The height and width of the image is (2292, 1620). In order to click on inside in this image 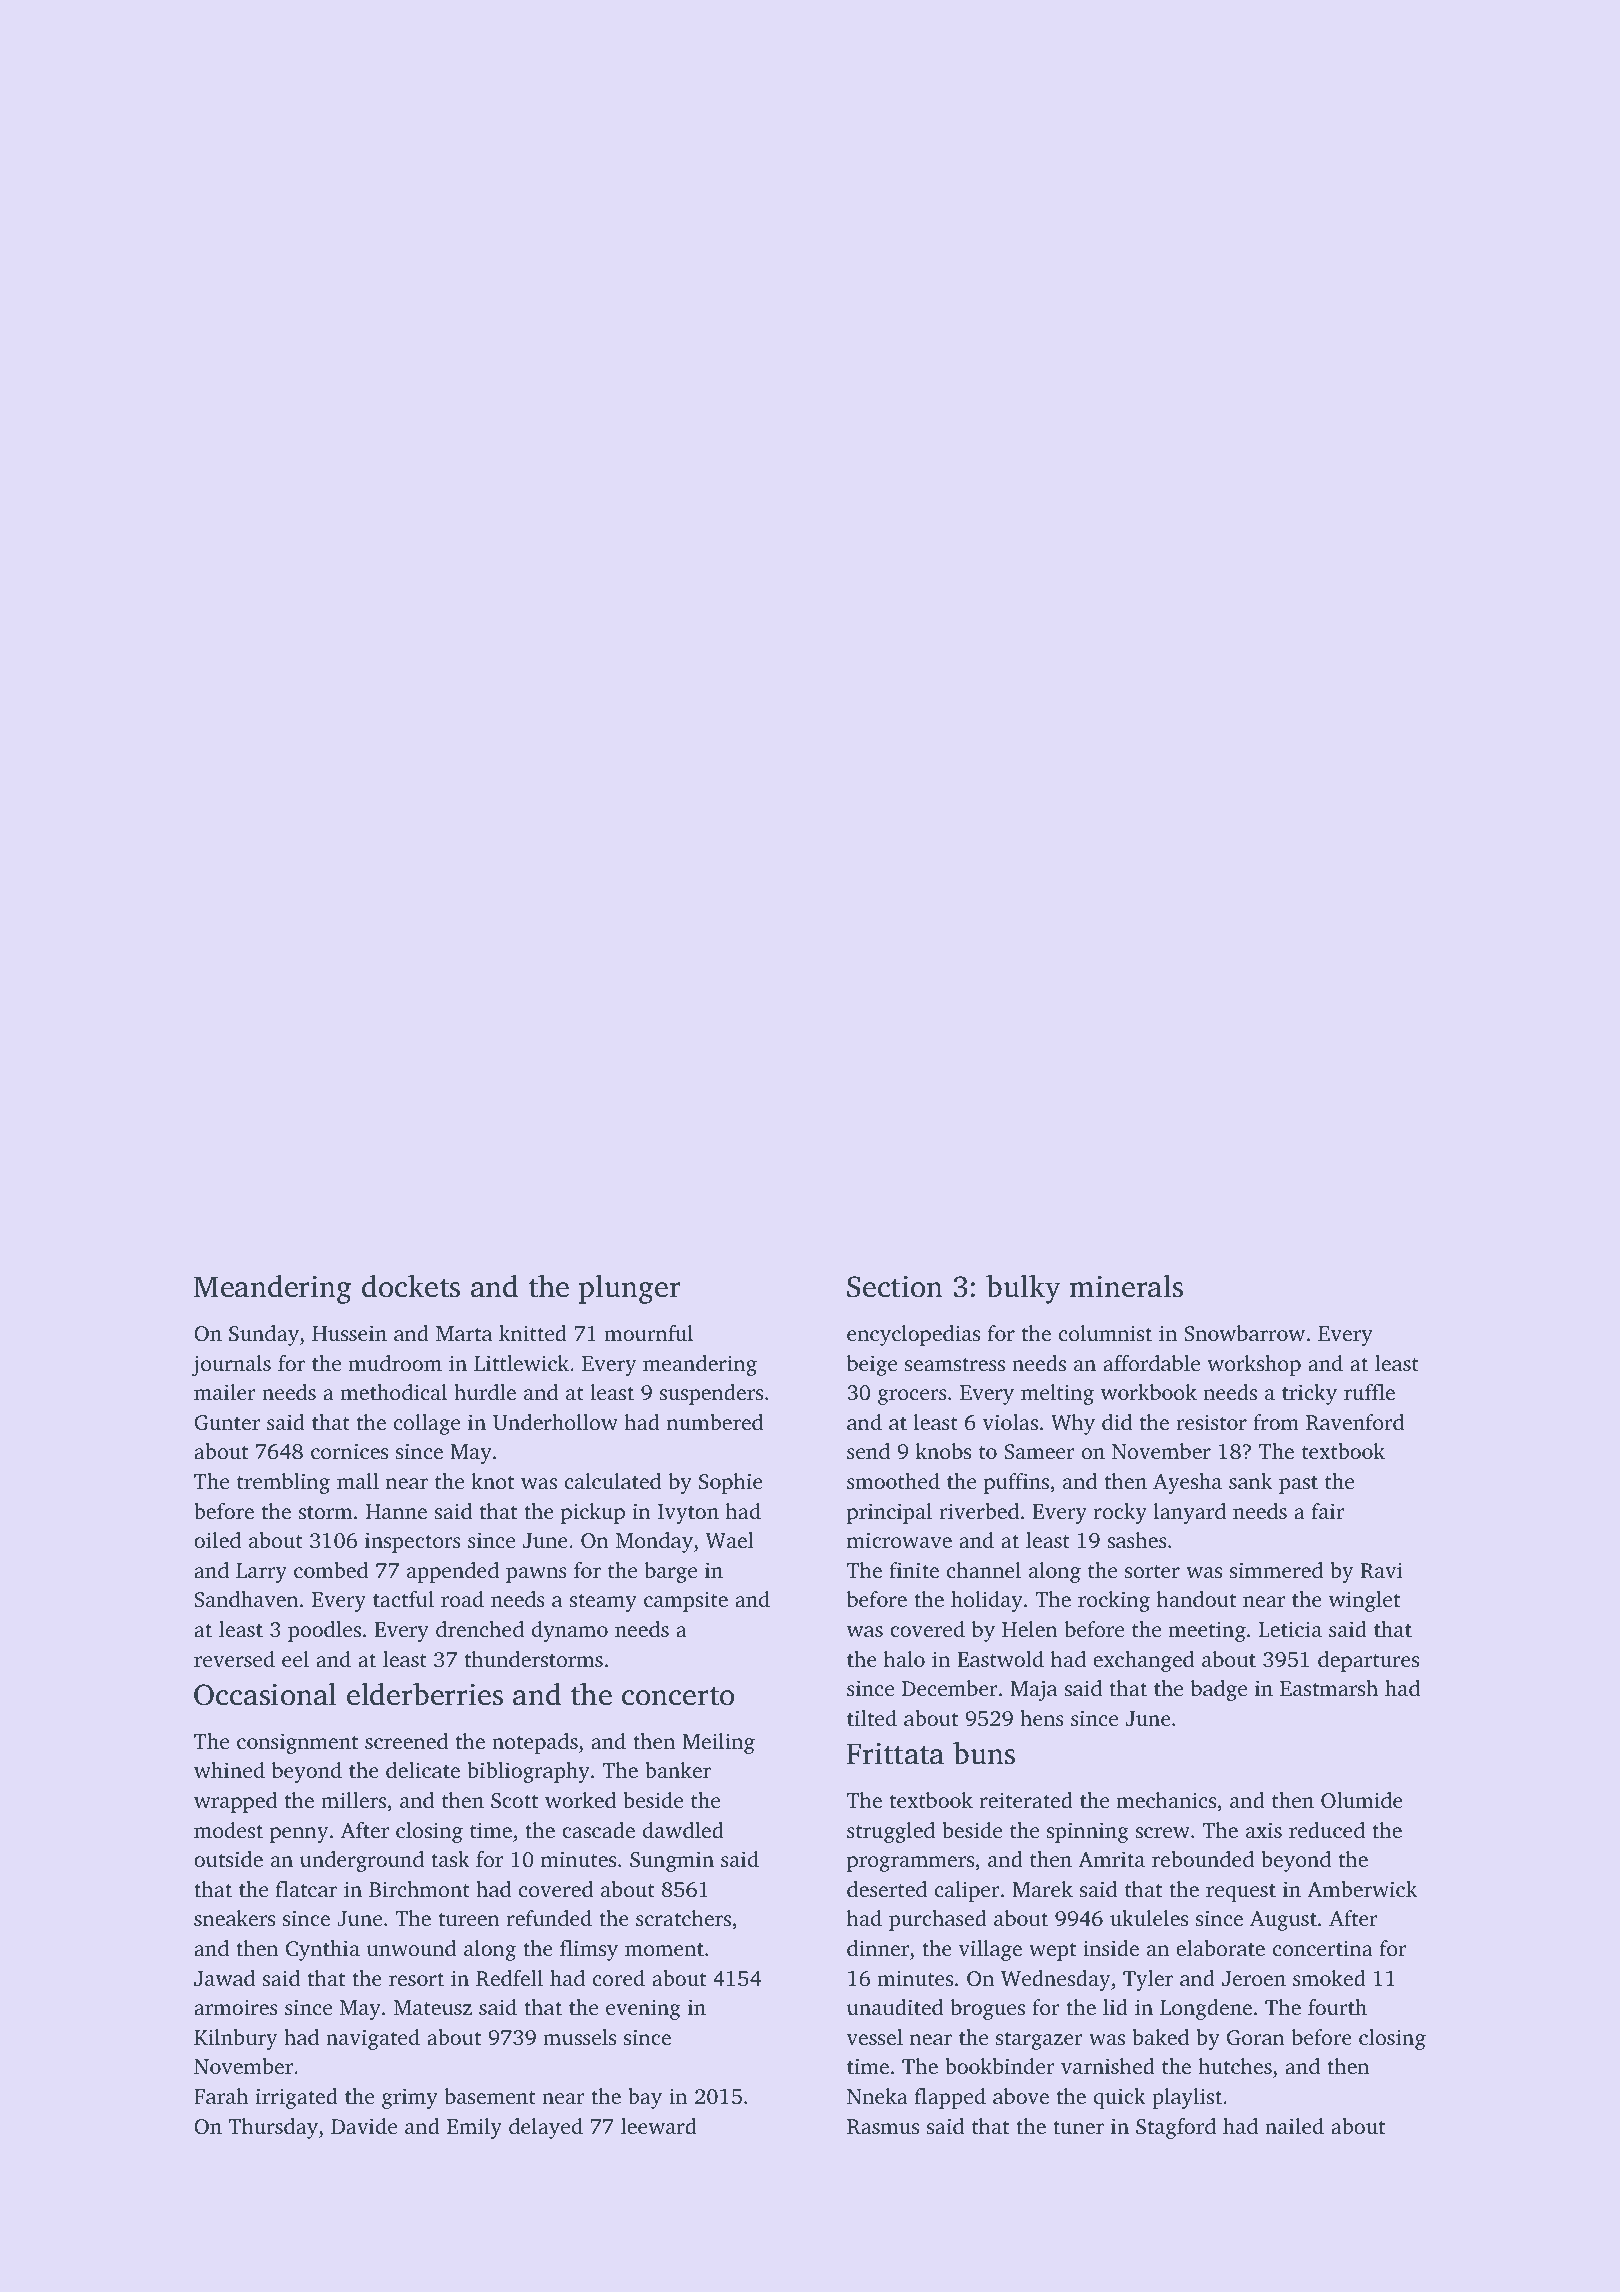, I will do `click(1111, 1948)`.
